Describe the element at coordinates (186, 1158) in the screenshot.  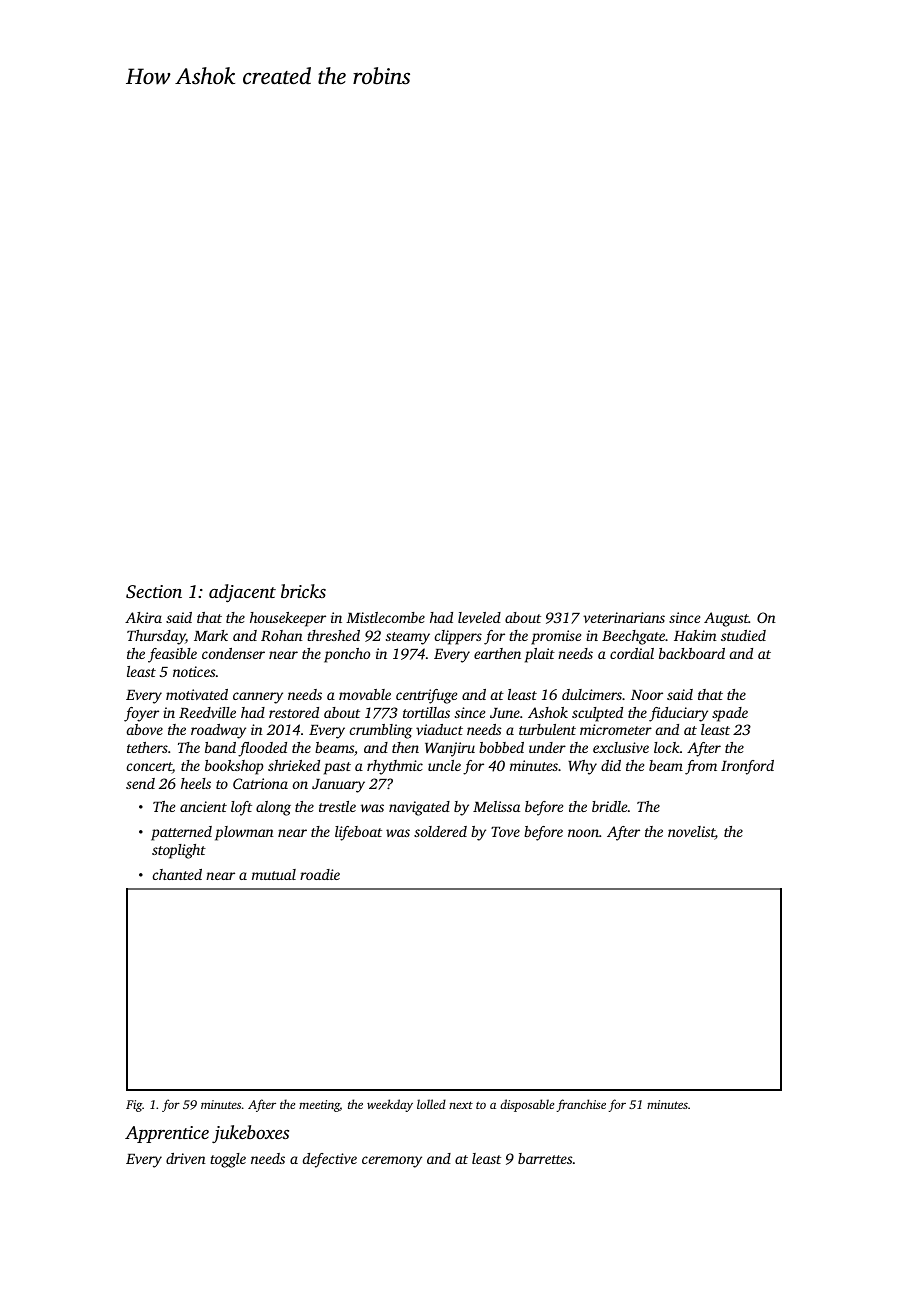
I see `driven` at that location.
